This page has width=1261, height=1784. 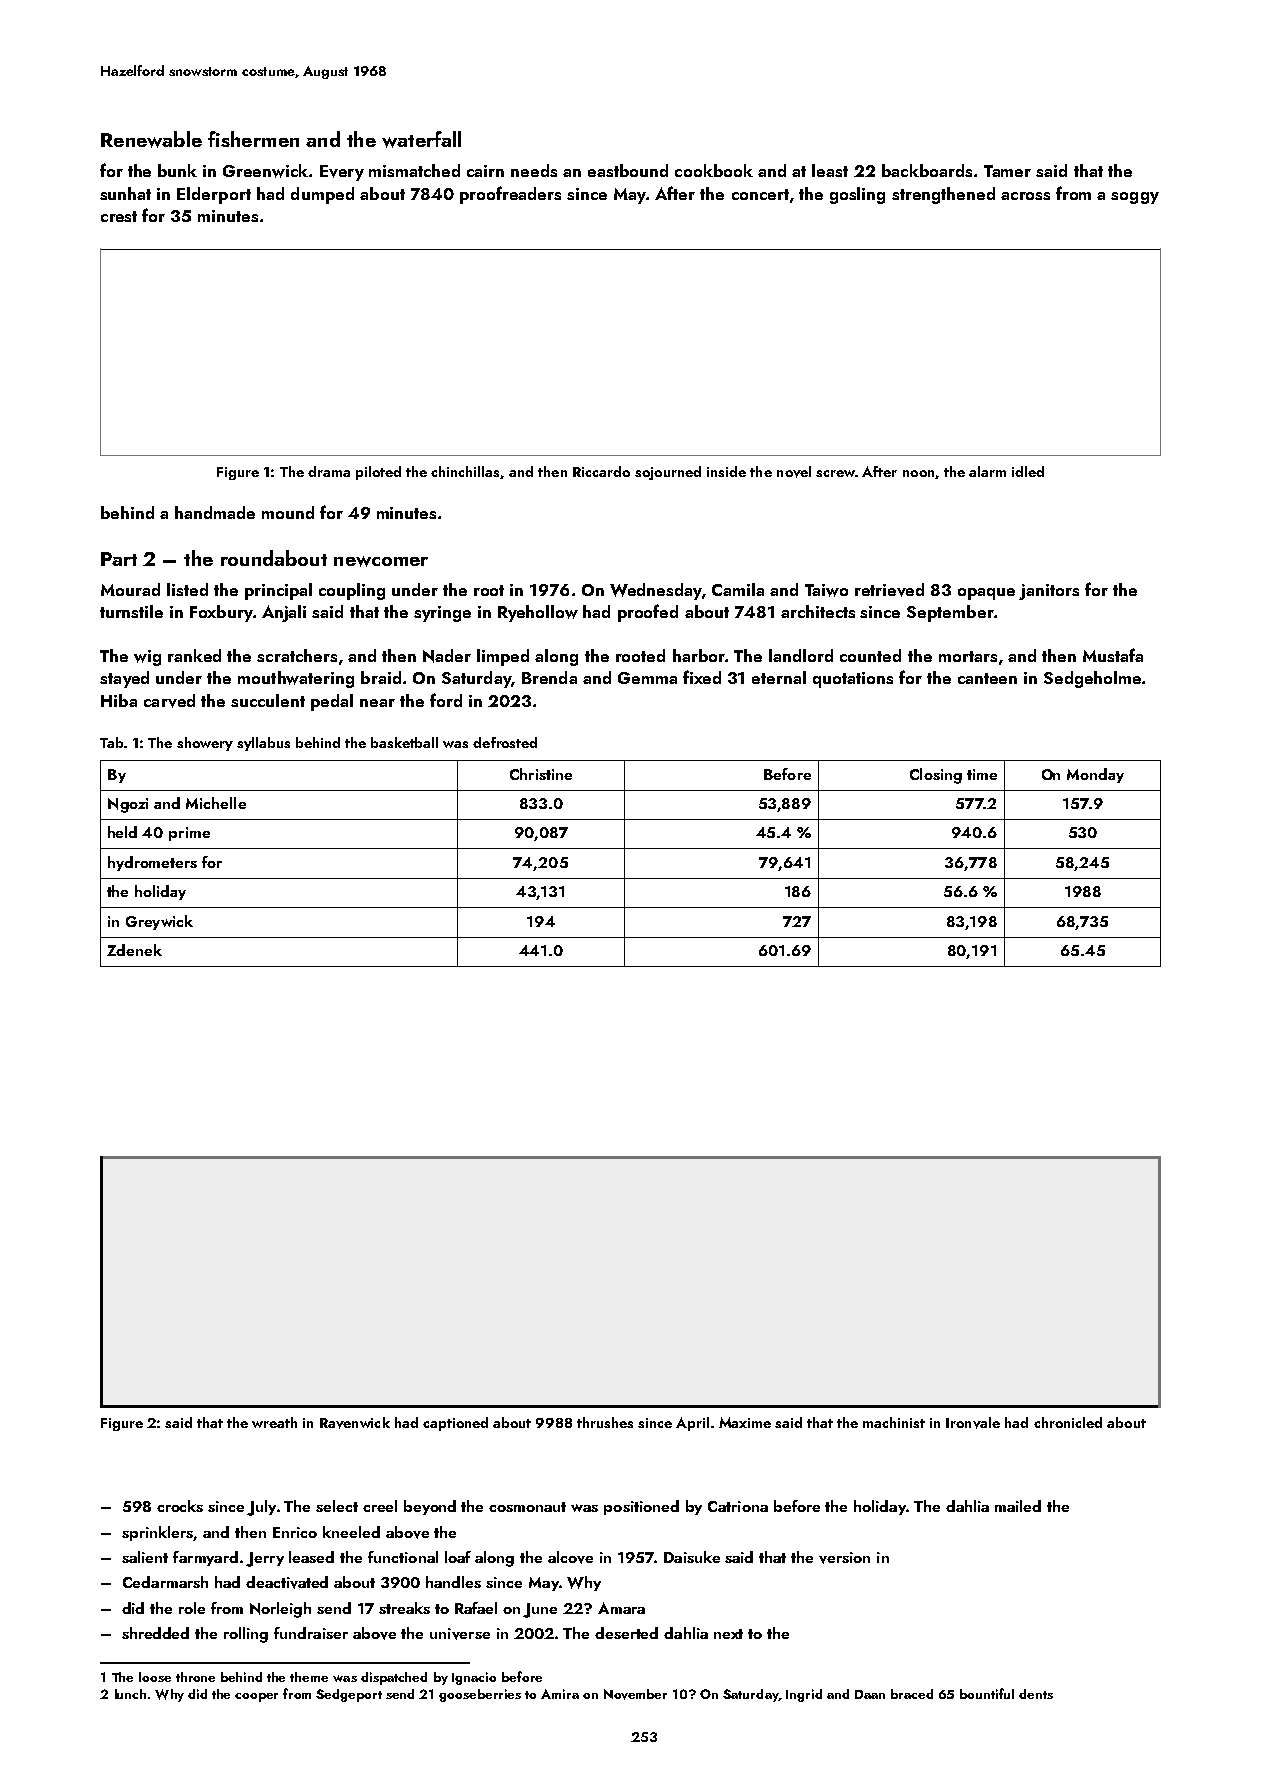 What do you see at coordinates (274, 1422) in the page?
I see `wreath` at bounding box center [274, 1422].
